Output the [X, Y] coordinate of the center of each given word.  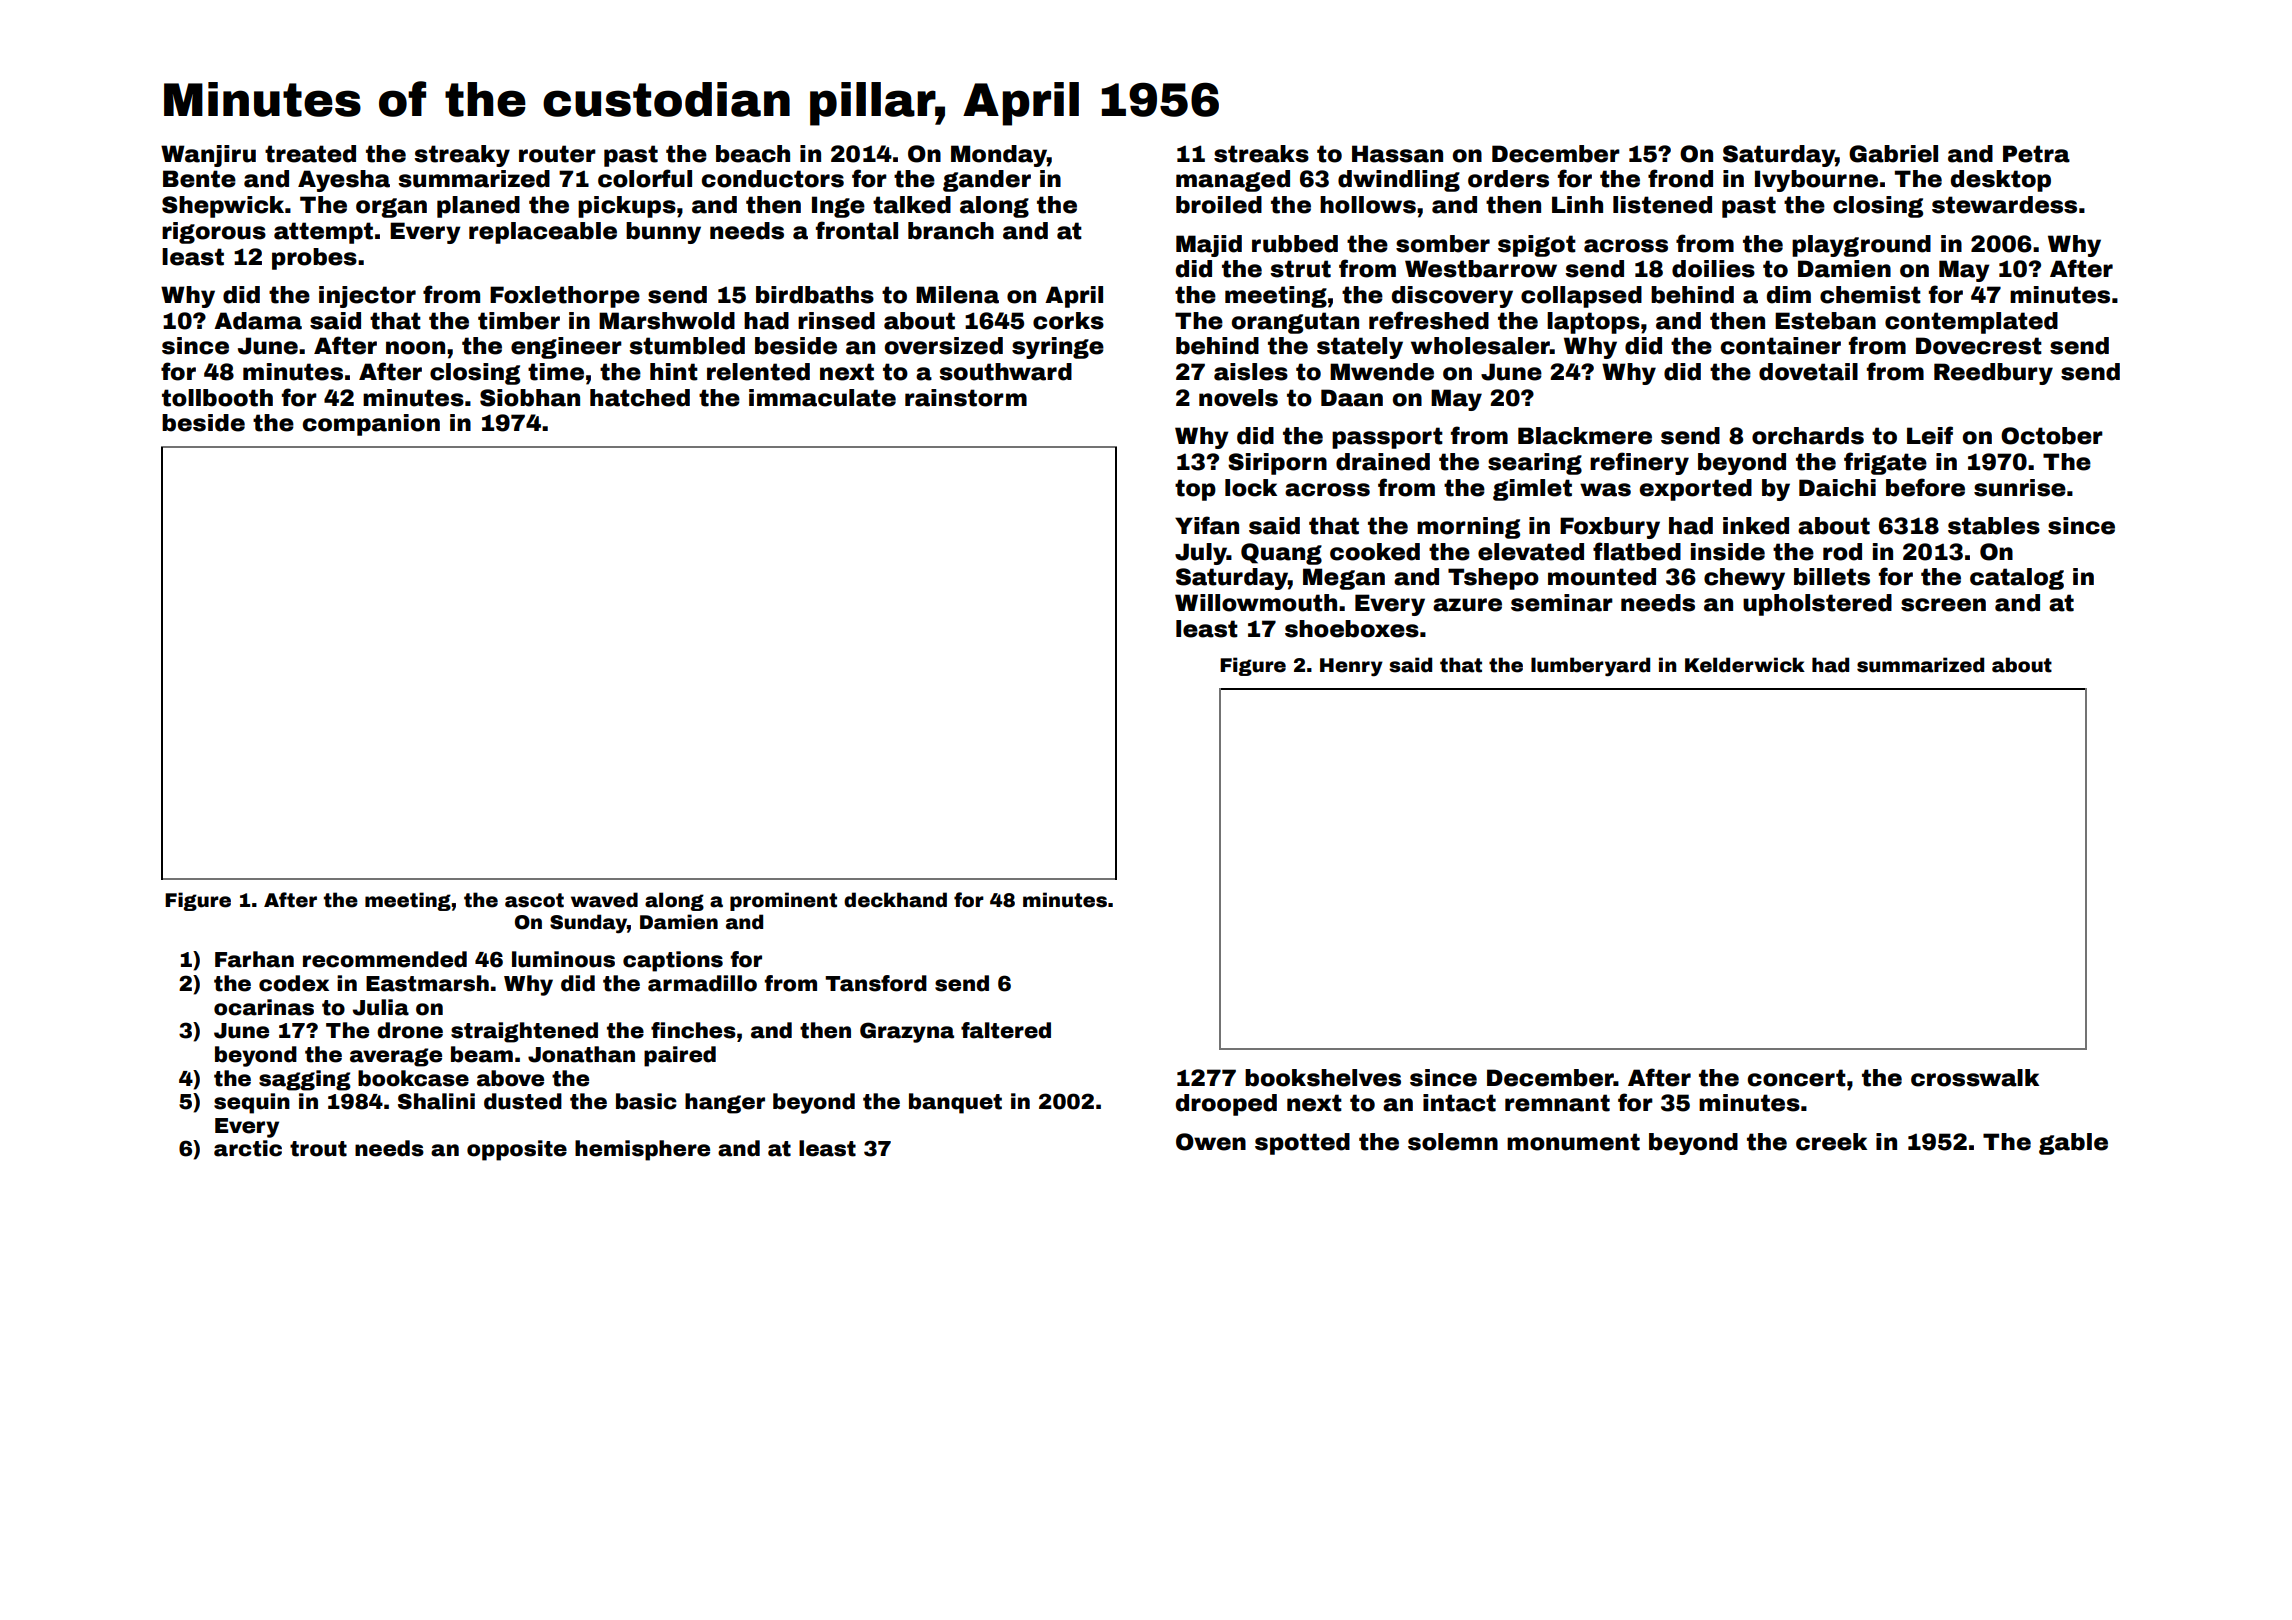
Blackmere [1585, 436]
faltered [1006, 1030]
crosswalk [1975, 1078]
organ [391, 208]
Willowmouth [1256, 603]
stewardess [2004, 205]
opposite [517, 1150]
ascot [534, 900]
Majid [1209, 246]
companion [371, 425]
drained [1383, 462]
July [1201, 554]
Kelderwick [1745, 665]
